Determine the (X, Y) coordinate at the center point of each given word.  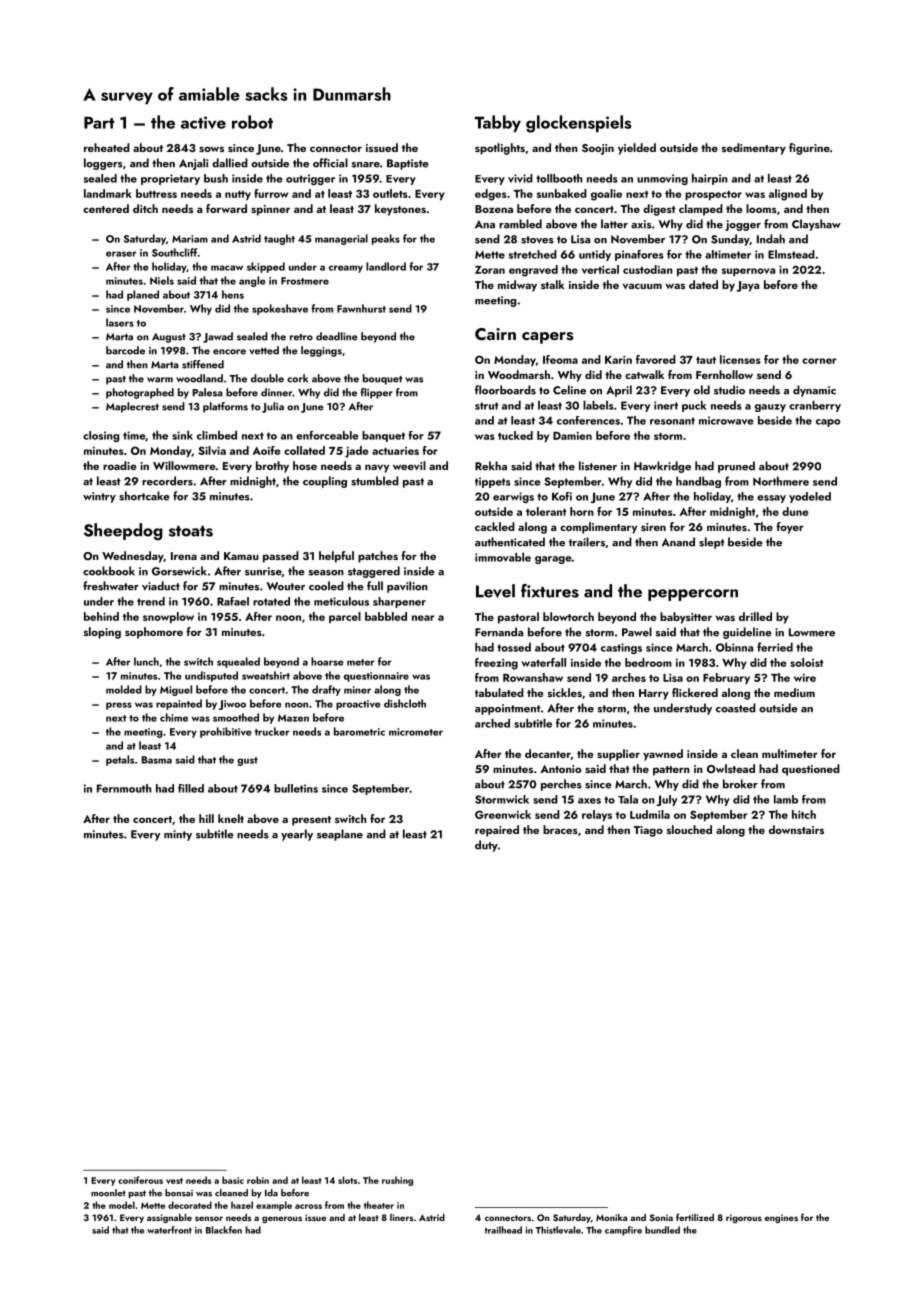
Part (99, 122)
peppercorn (693, 595)
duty (486, 846)
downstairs (796, 829)
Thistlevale (558, 1230)
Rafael (233, 601)
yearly (297, 835)
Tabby (498, 123)
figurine (809, 149)
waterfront (169, 1230)
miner (357, 690)
